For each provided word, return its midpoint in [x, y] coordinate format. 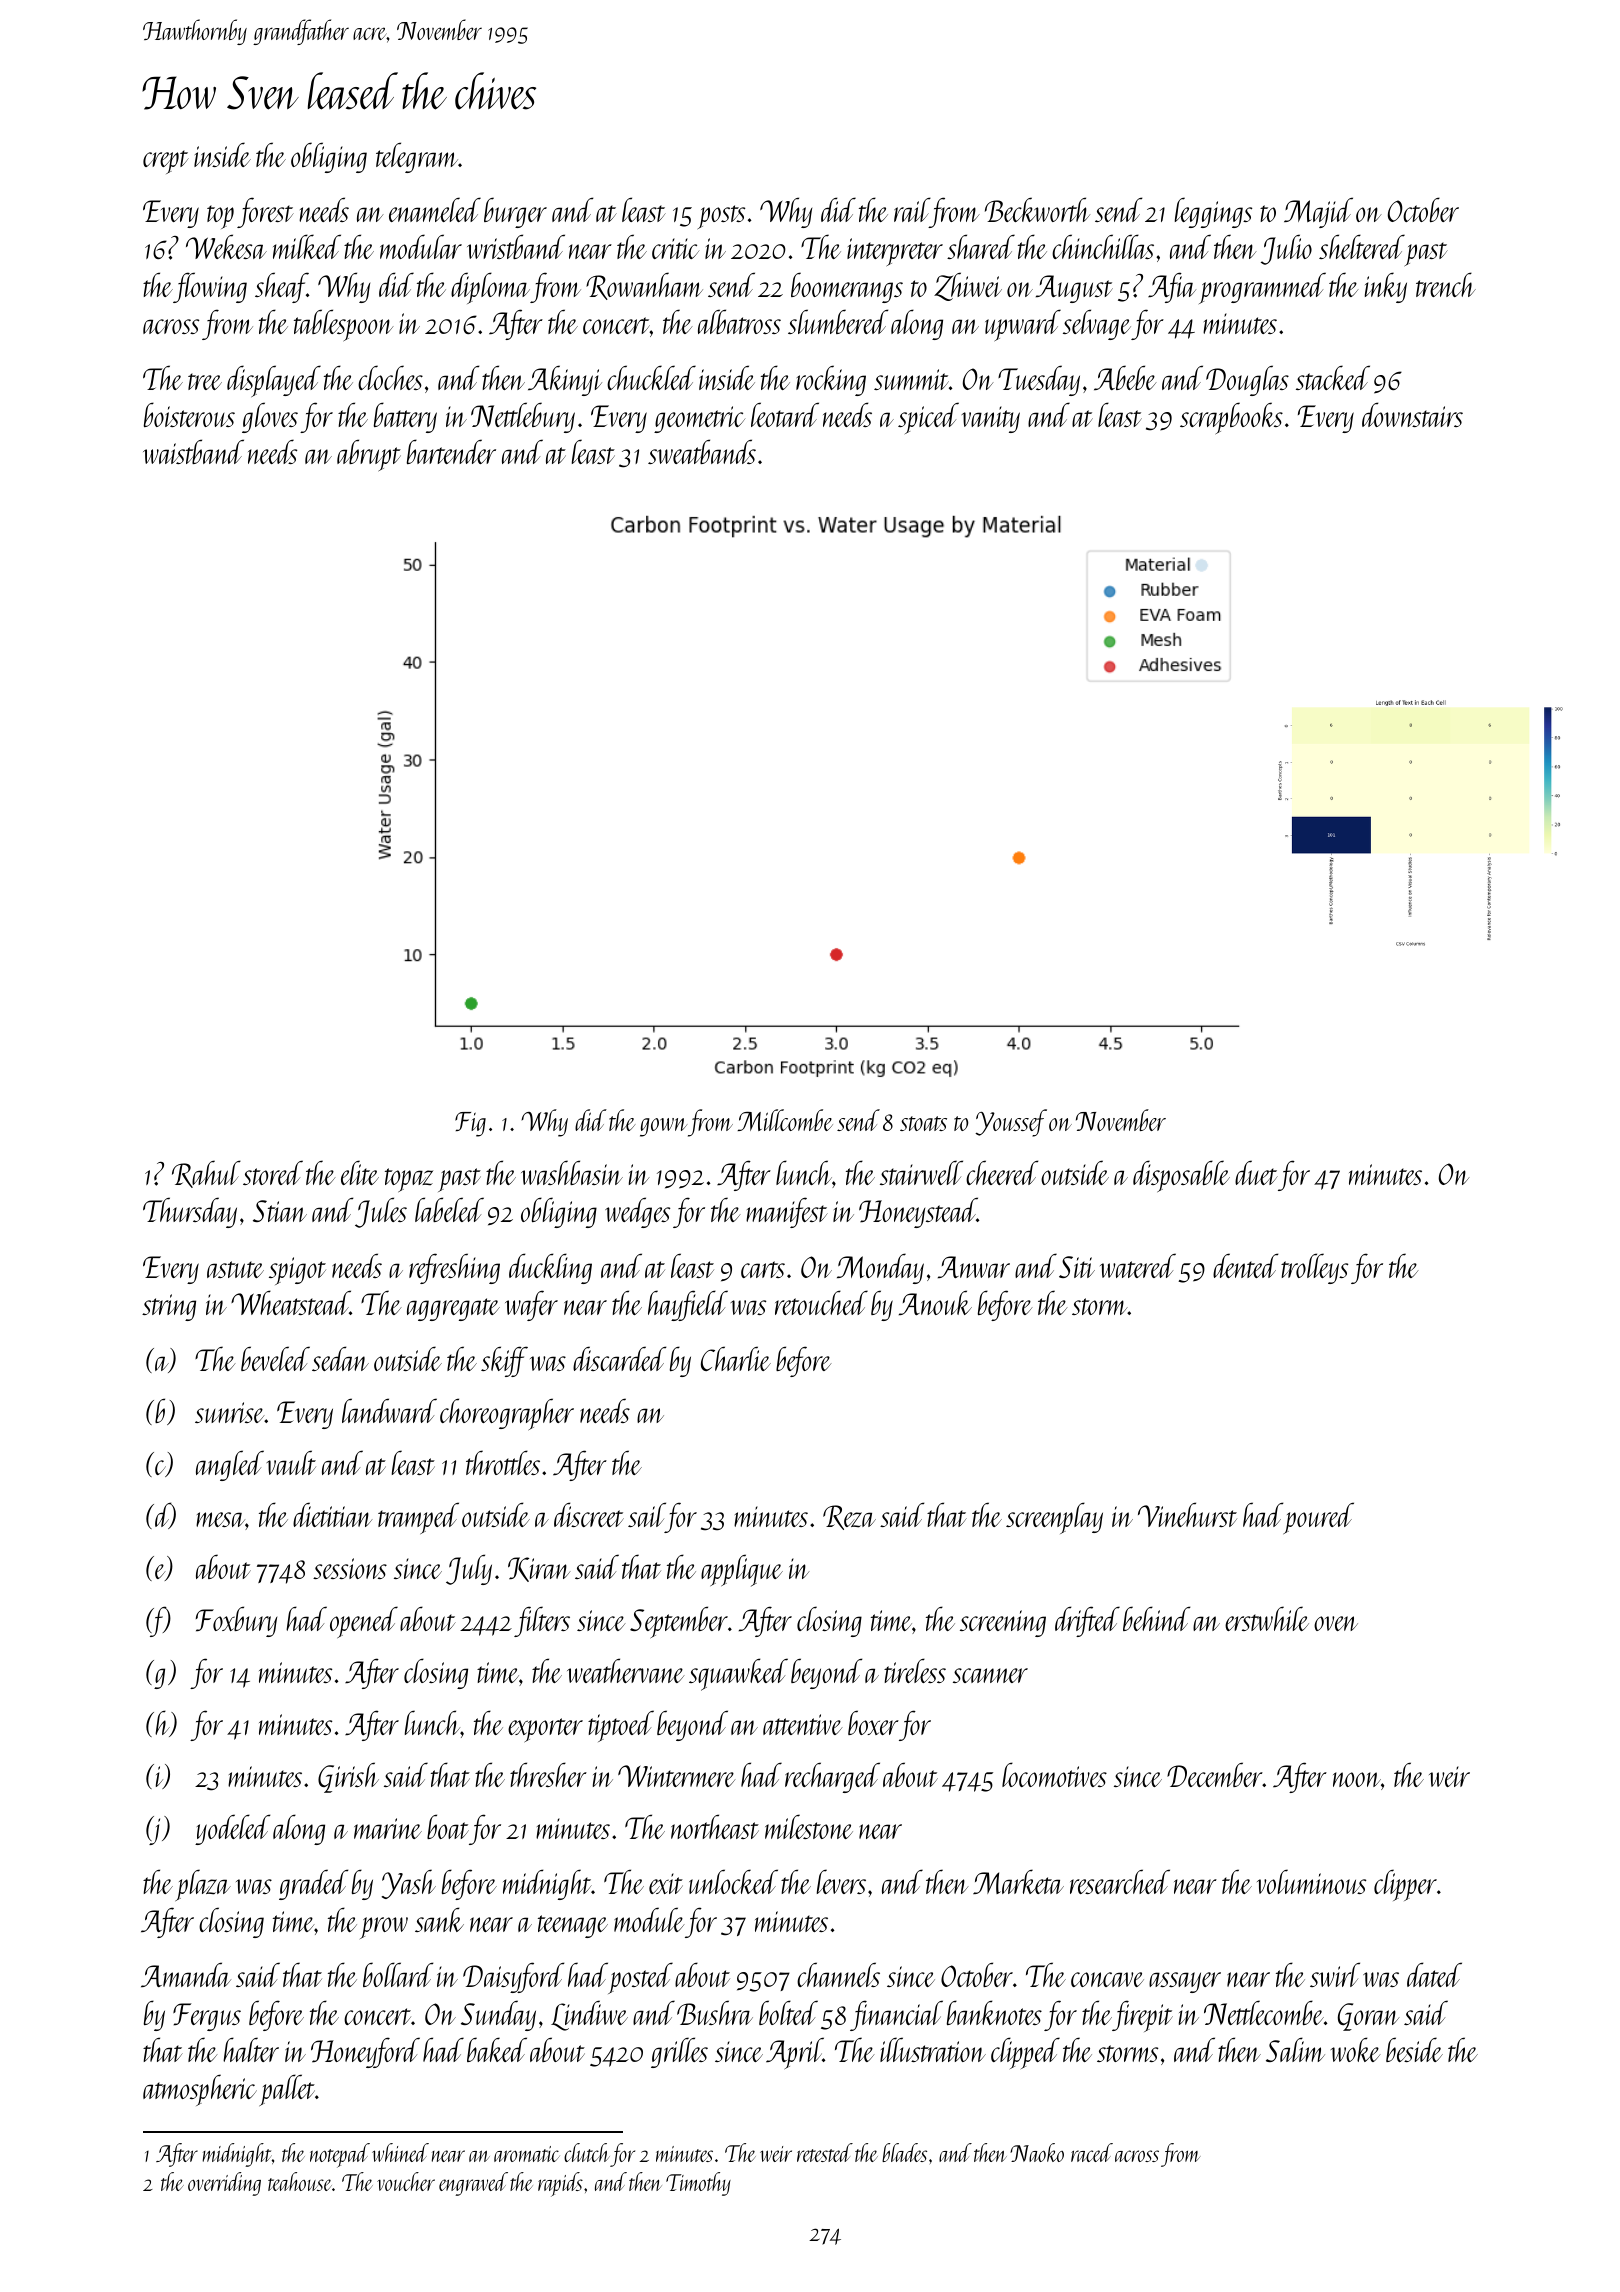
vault [291, 1462]
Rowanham [644, 286]
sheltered [1362, 246]
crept [166, 162]
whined [400, 2152]
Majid [1318, 212]
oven [1336, 1623]
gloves [270, 417]
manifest [787, 1212]
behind [1156, 1618]
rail [912, 209]
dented [1245, 1265]
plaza [203, 1885]
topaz [409, 1180]
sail [647, 1514]
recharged [832, 1777]
